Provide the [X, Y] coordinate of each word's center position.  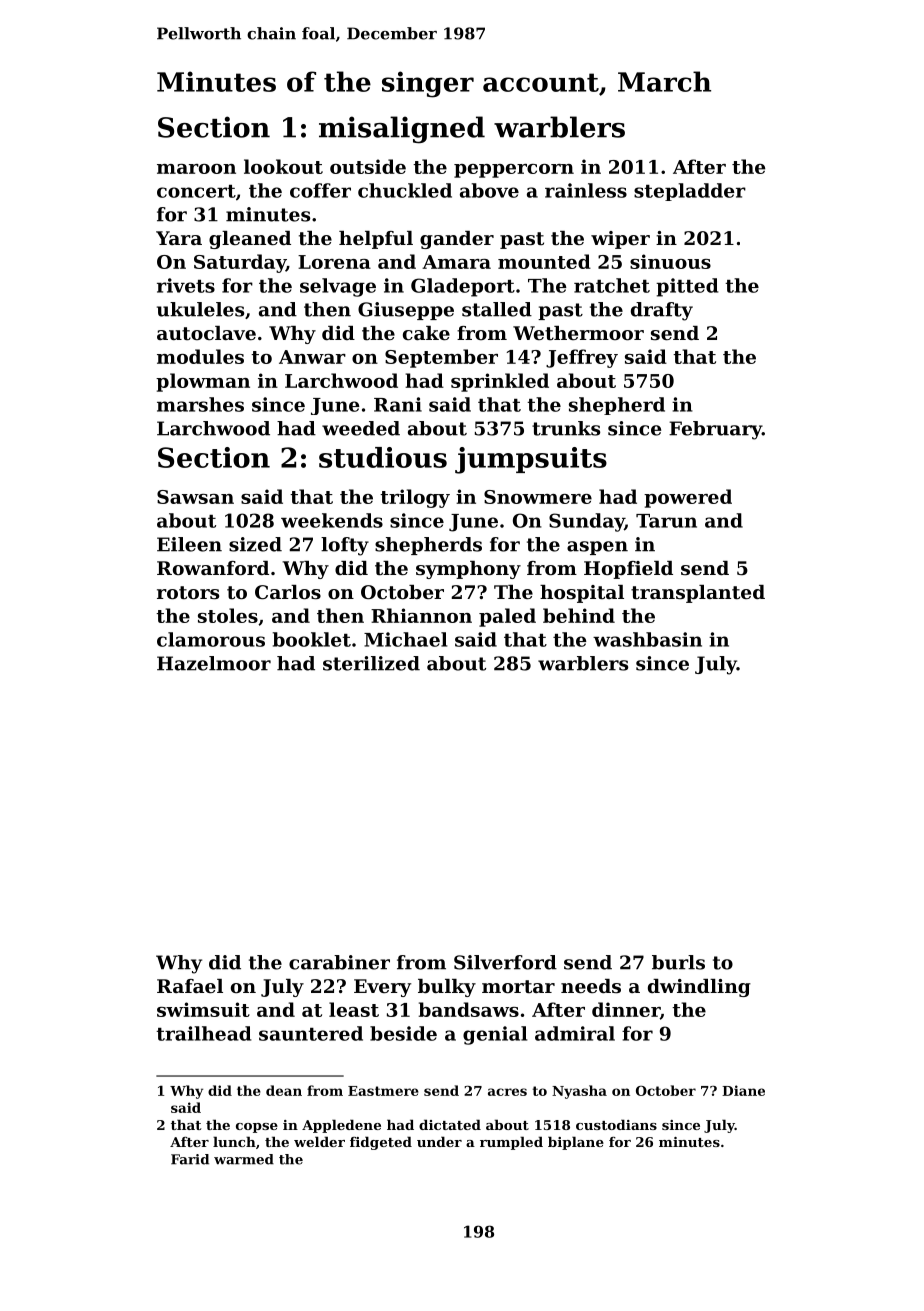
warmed [244, 1159]
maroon [196, 169]
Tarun [666, 521]
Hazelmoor [214, 663]
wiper [620, 240]
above [489, 190]
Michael [405, 639]
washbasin [647, 639]
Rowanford [213, 568]
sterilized [371, 663]
